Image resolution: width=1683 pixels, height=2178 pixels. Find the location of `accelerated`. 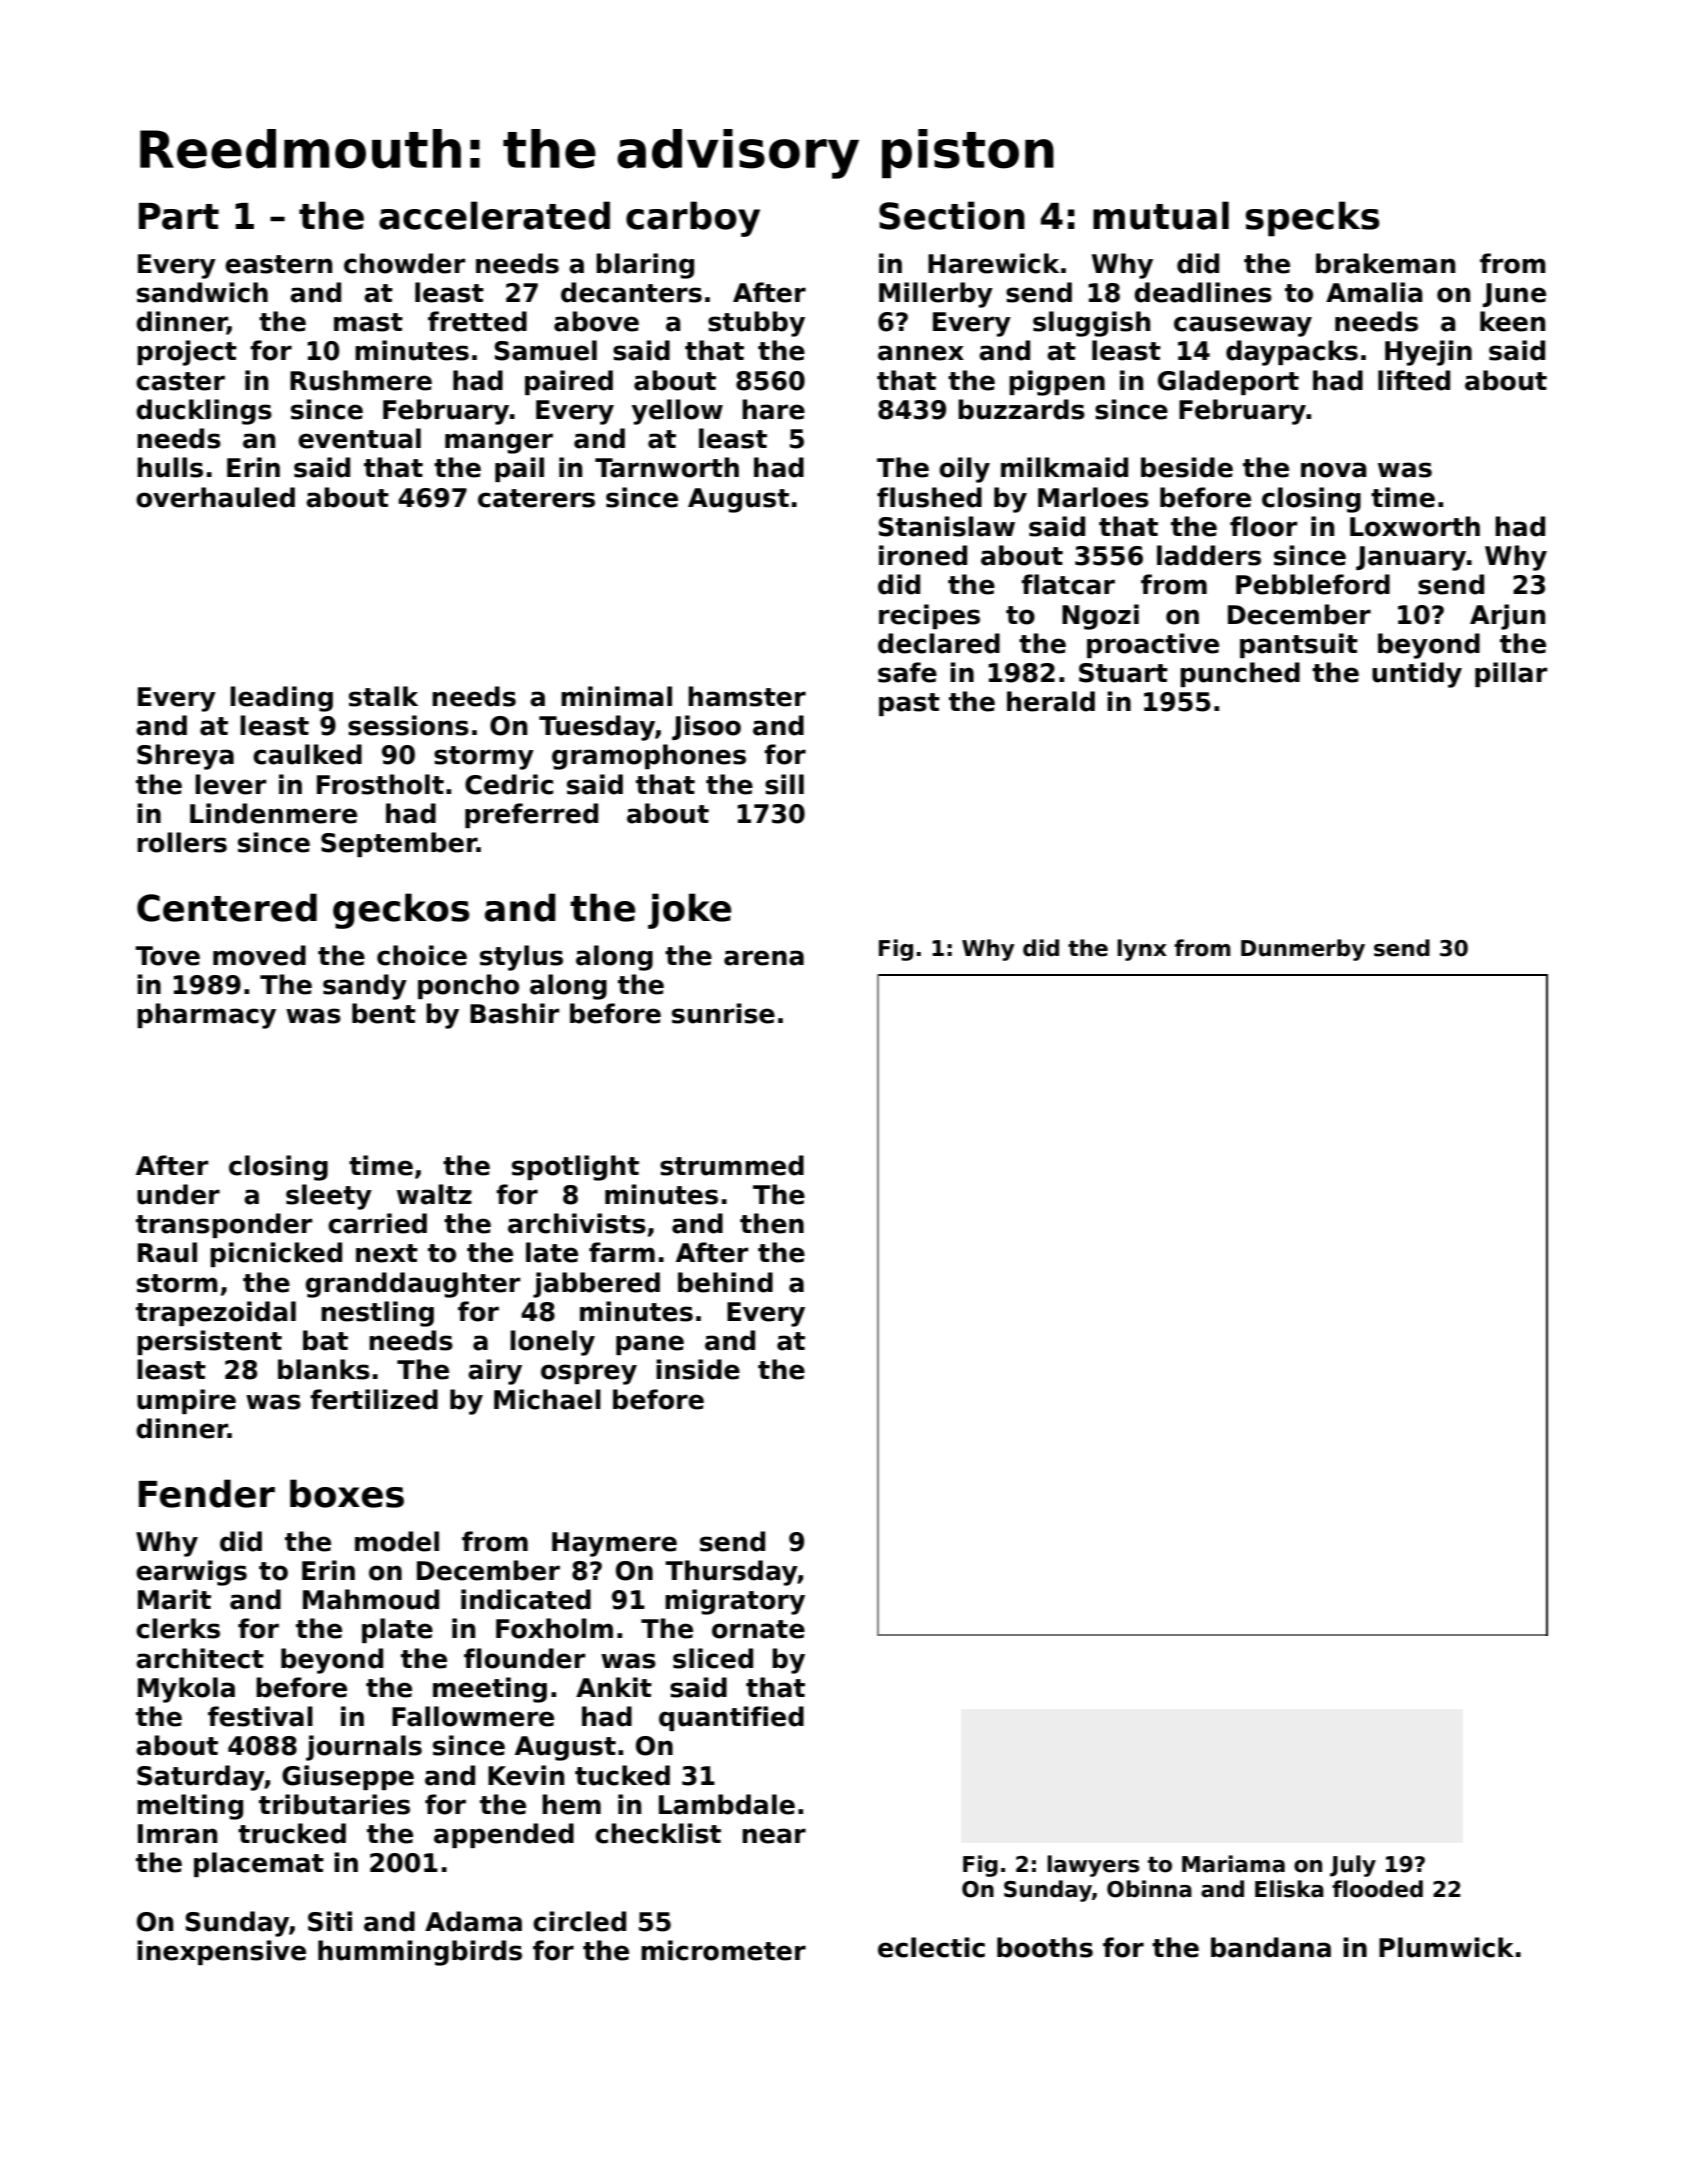

accelerated is located at coordinates (494, 215).
